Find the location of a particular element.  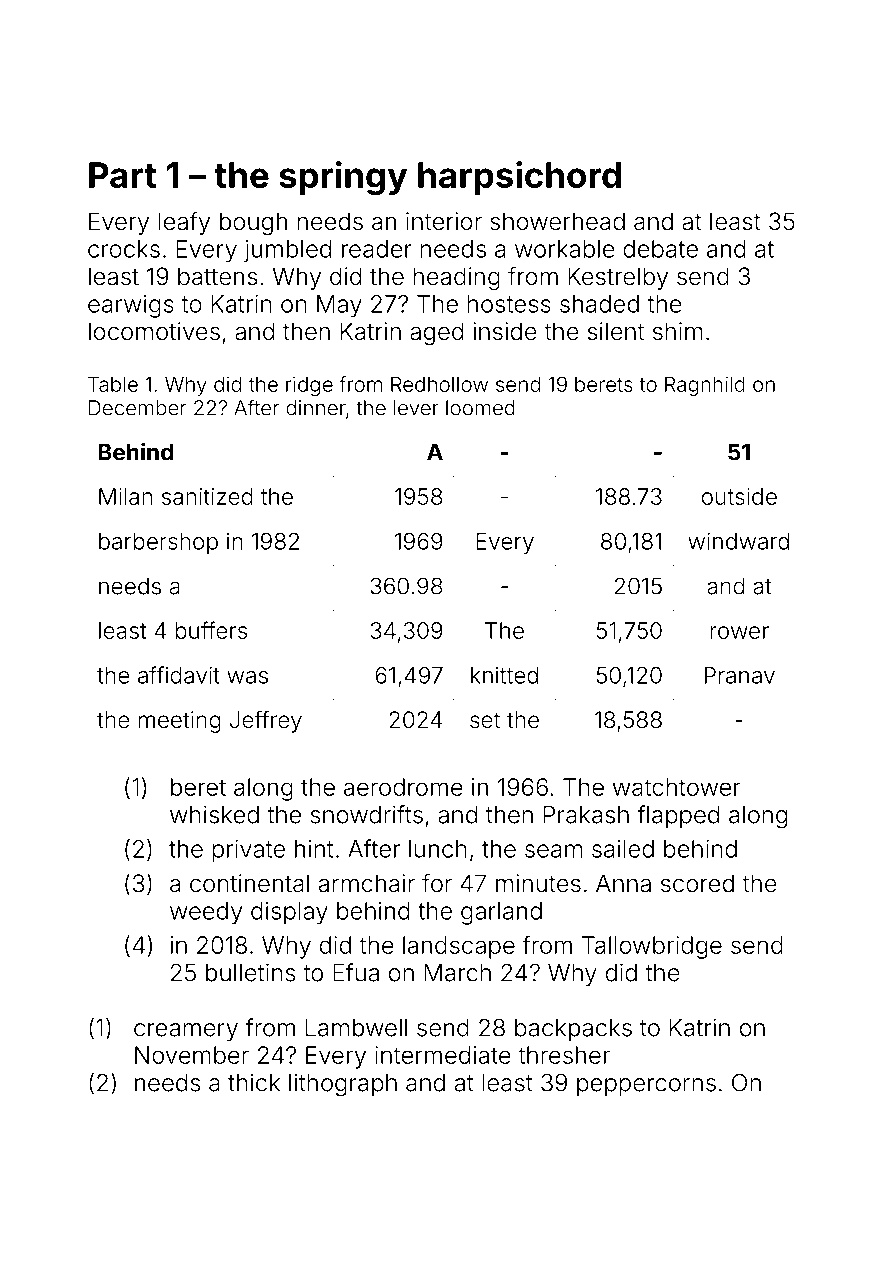

continental is located at coordinates (249, 883).
